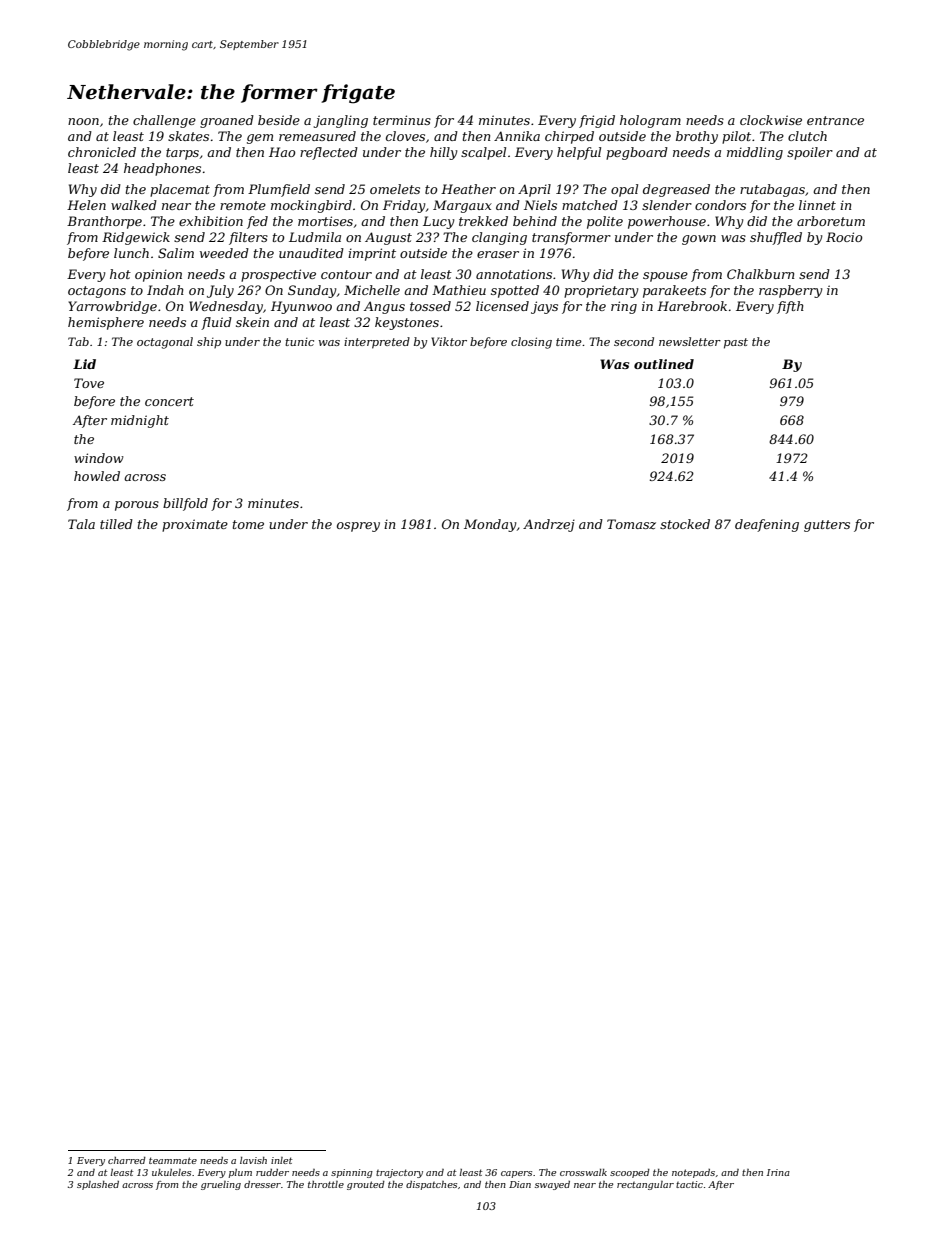  I want to click on teammate, so click(173, 1160).
